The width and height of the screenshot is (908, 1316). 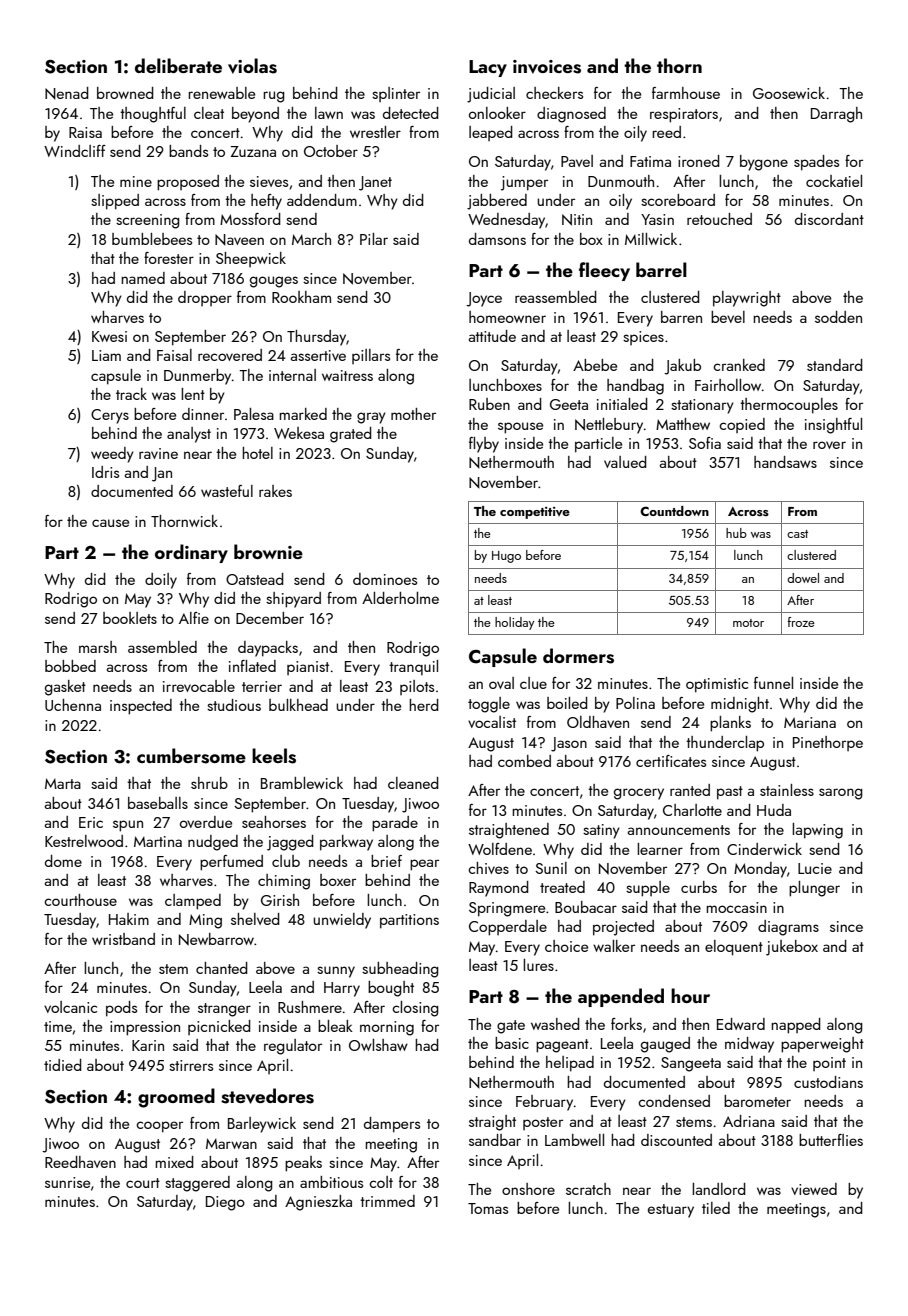 What do you see at coordinates (801, 622) in the screenshot?
I see `froze` at bounding box center [801, 622].
